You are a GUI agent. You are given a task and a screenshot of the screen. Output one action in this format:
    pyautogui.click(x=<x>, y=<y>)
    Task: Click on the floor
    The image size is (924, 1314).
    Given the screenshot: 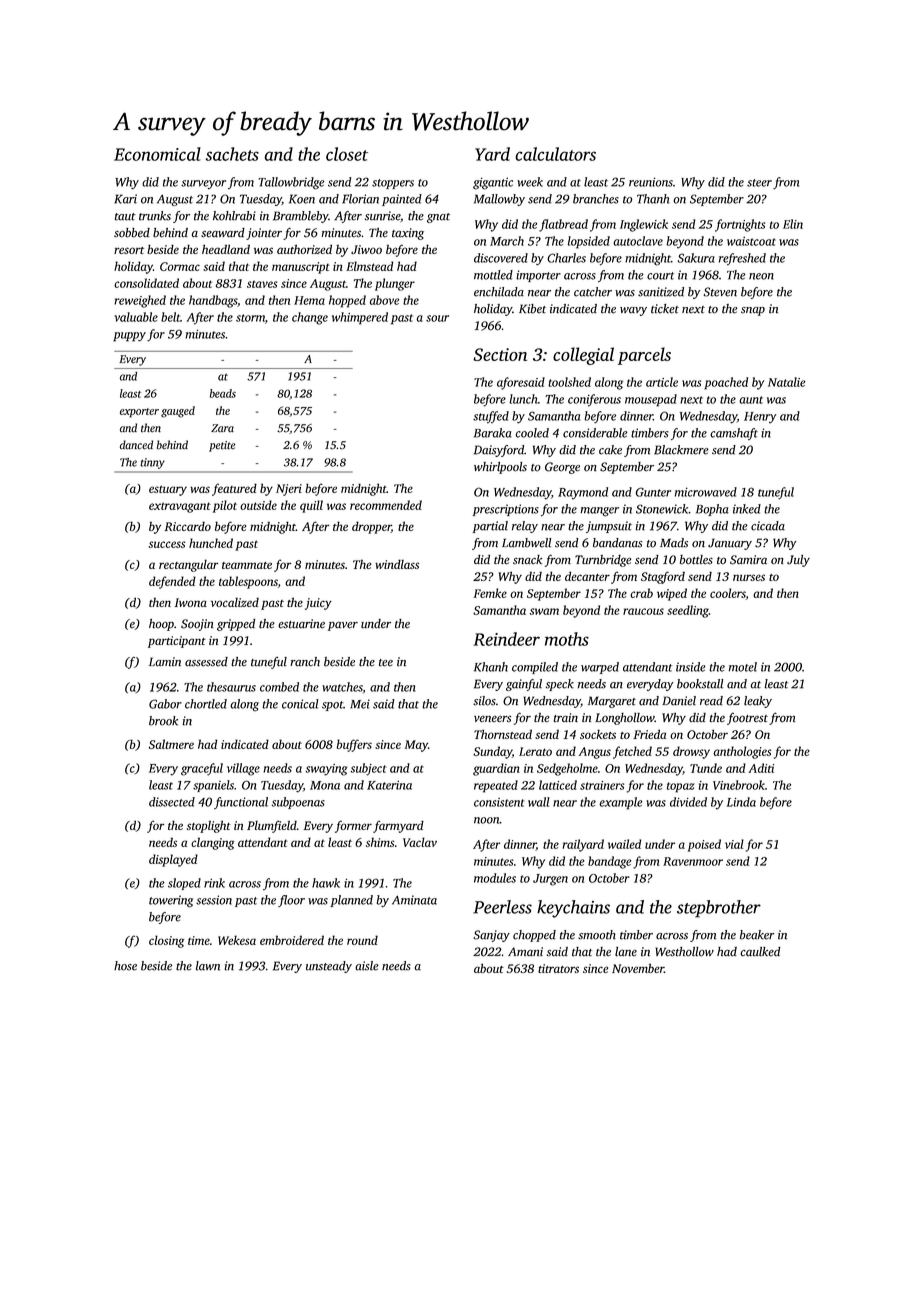 What is the action you would take?
    pyautogui.click(x=291, y=901)
